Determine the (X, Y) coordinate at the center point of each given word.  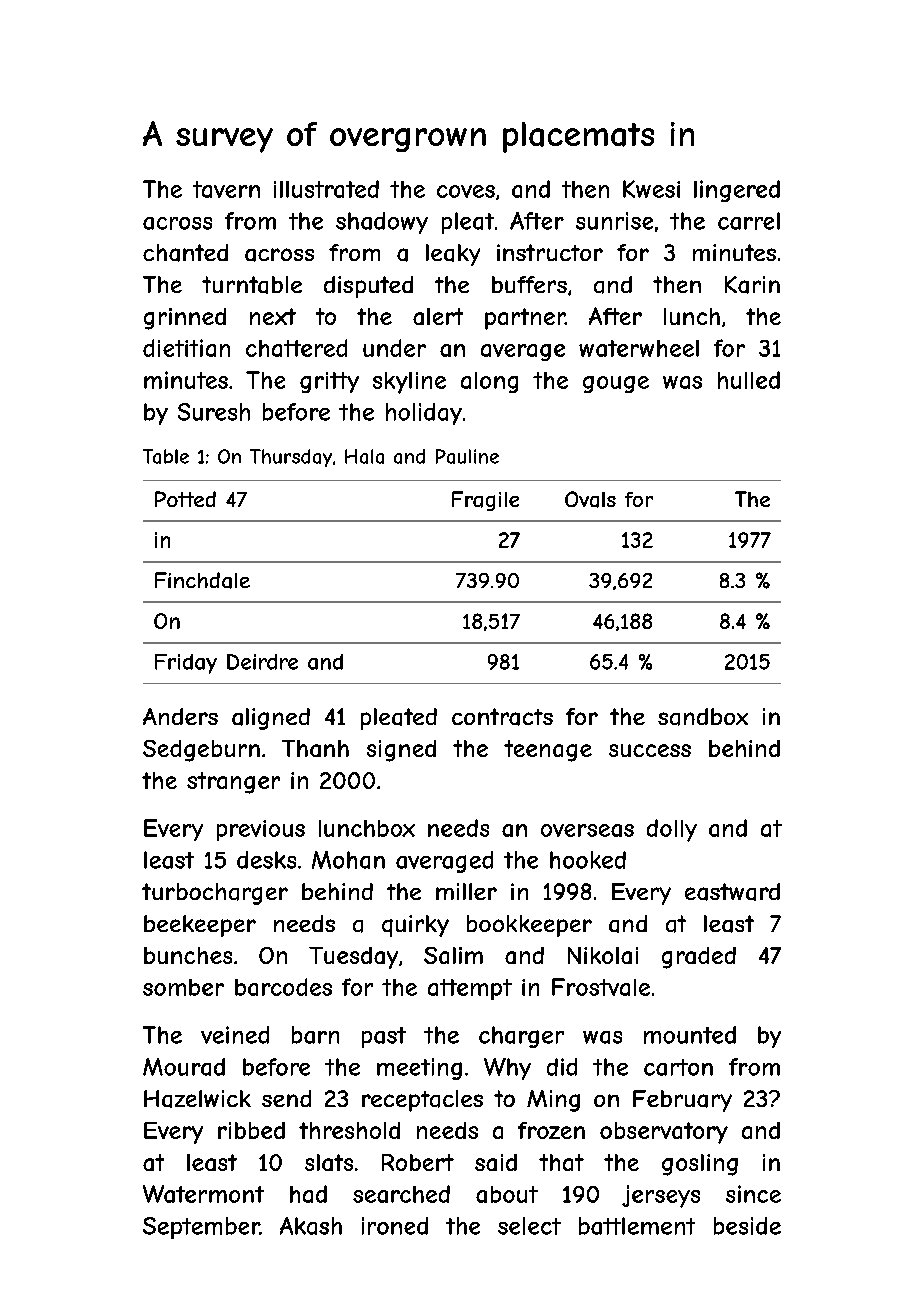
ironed (395, 1226)
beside (747, 1226)
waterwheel (639, 348)
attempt (470, 989)
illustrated (326, 189)
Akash (311, 1226)
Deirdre (262, 662)
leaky (453, 255)
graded (699, 958)
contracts (502, 717)
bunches (188, 955)
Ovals (590, 499)
